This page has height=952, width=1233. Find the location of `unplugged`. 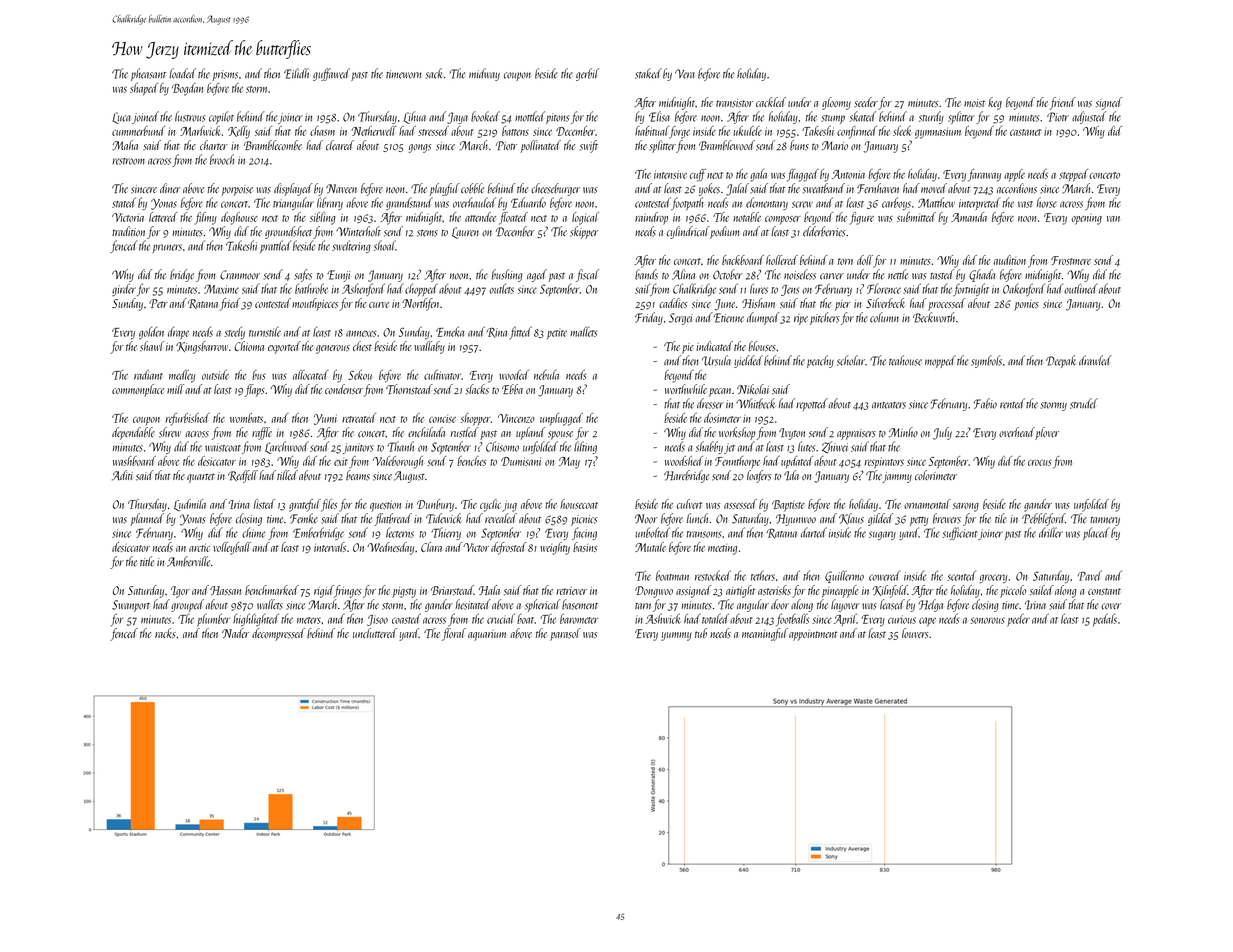

unplugged is located at coordinates (561, 419).
